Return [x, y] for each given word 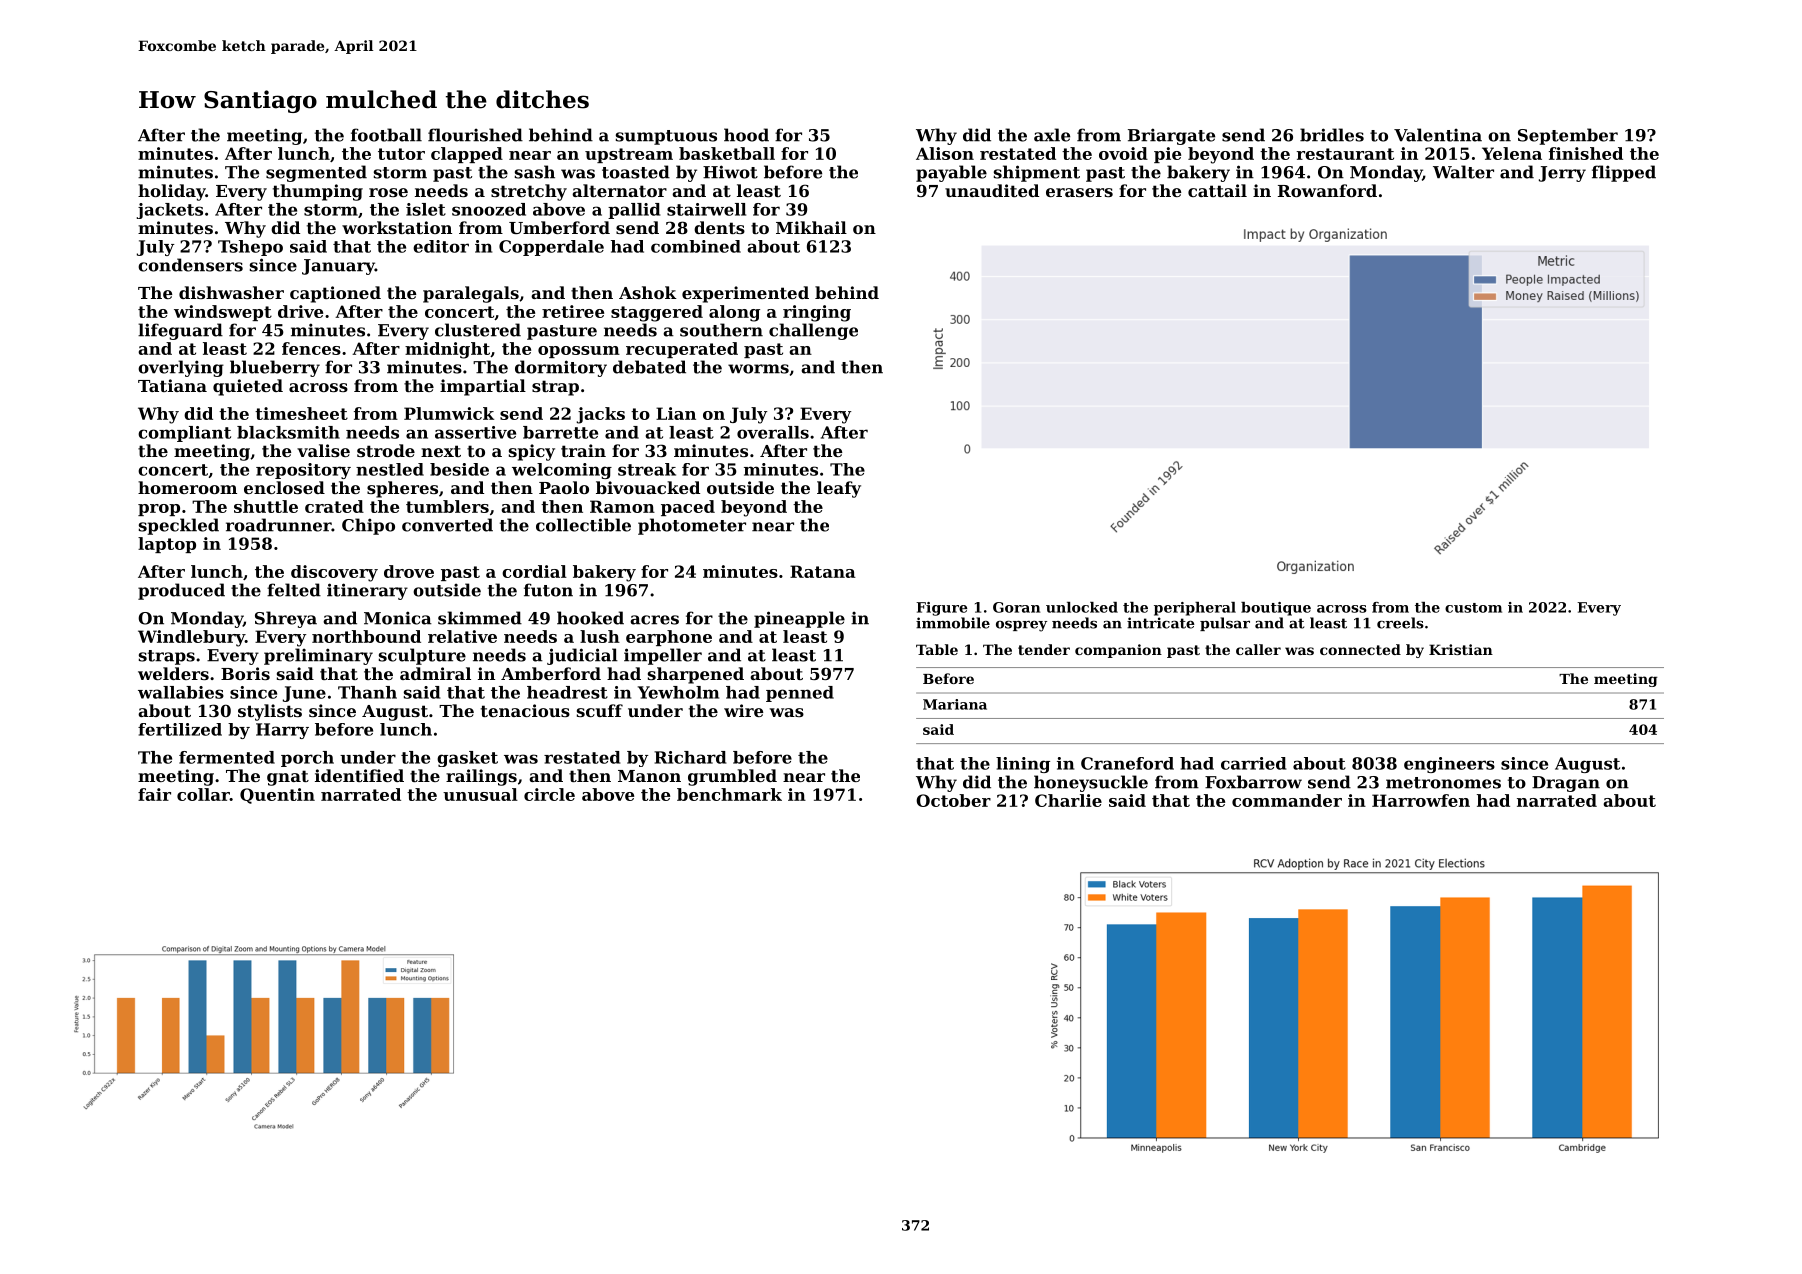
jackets [170, 211]
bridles [1332, 135]
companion [1118, 651]
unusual [480, 794]
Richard [690, 757]
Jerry [1562, 174]
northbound [366, 636]
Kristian [1461, 649]
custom [1473, 608]
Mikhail [811, 227]
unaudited [992, 190]
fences [311, 348]
